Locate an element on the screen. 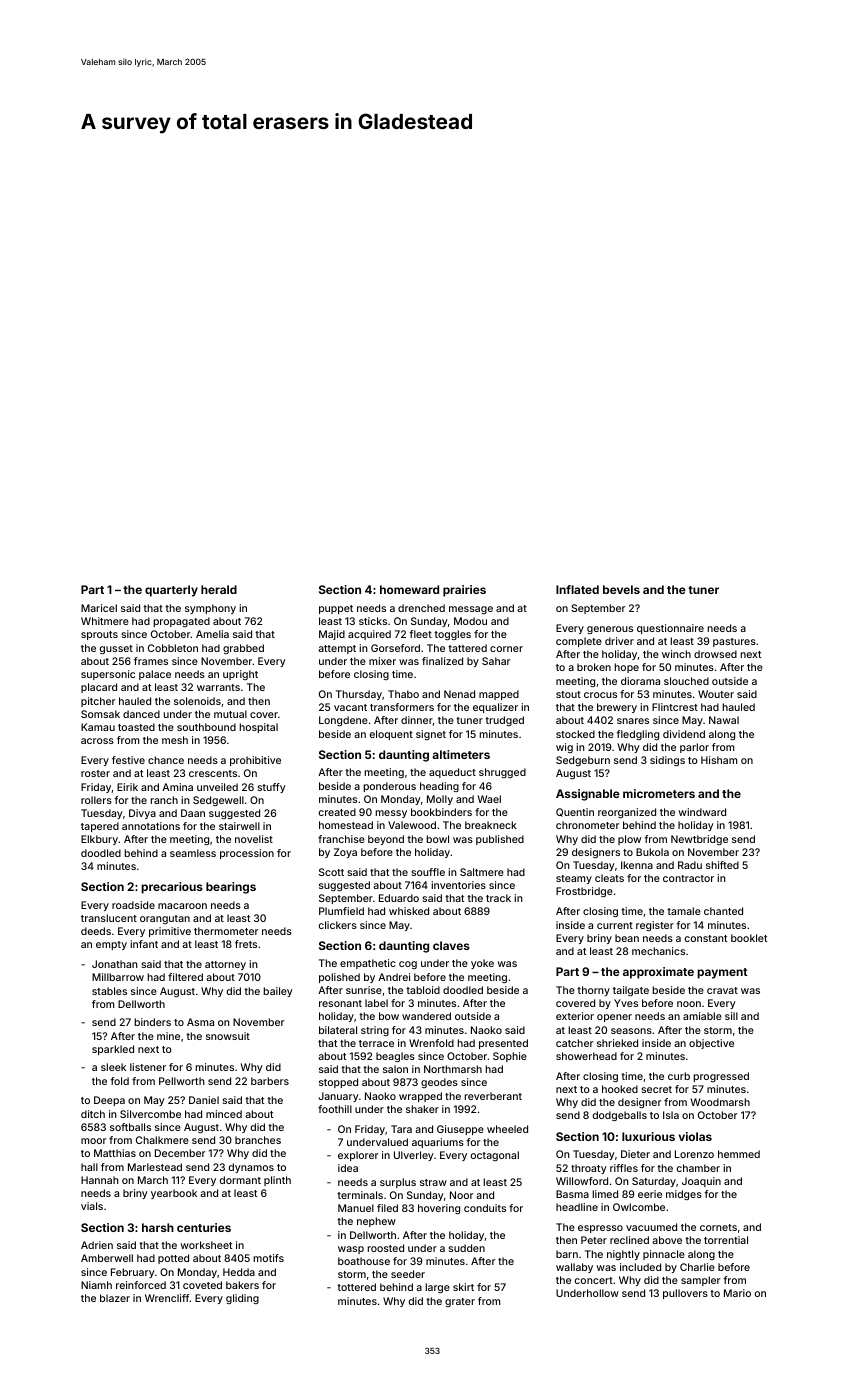 The width and height of the screenshot is (849, 1400). Willowford is located at coordinates (582, 1181).
